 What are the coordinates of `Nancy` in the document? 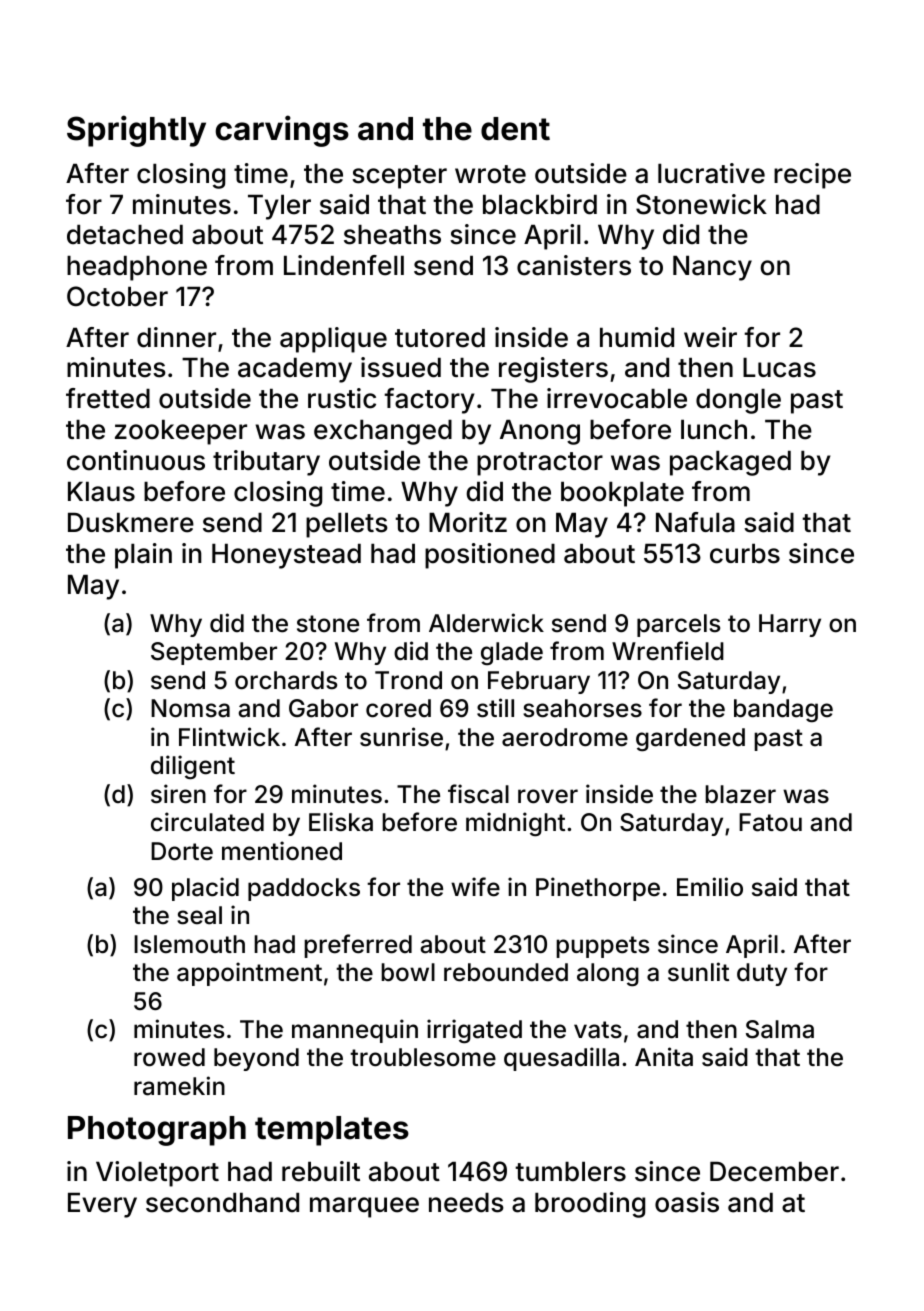 It's located at (712, 268).
